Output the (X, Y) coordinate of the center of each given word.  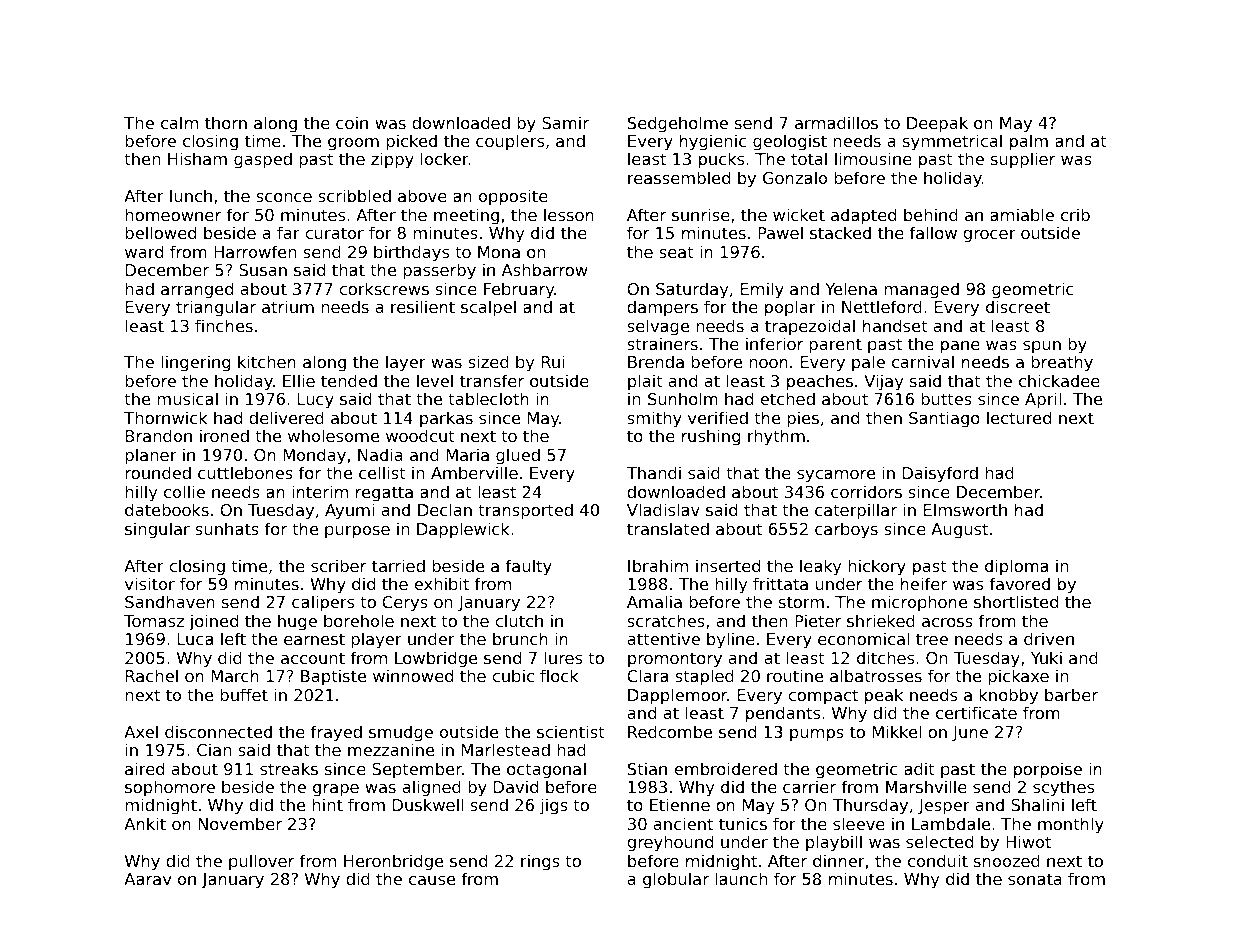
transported (525, 511)
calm (179, 122)
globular (676, 880)
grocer (989, 236)
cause (432, 880)
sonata (1035, 879)
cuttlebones (245, 472)
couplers (510, 142)
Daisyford (940, 474)
